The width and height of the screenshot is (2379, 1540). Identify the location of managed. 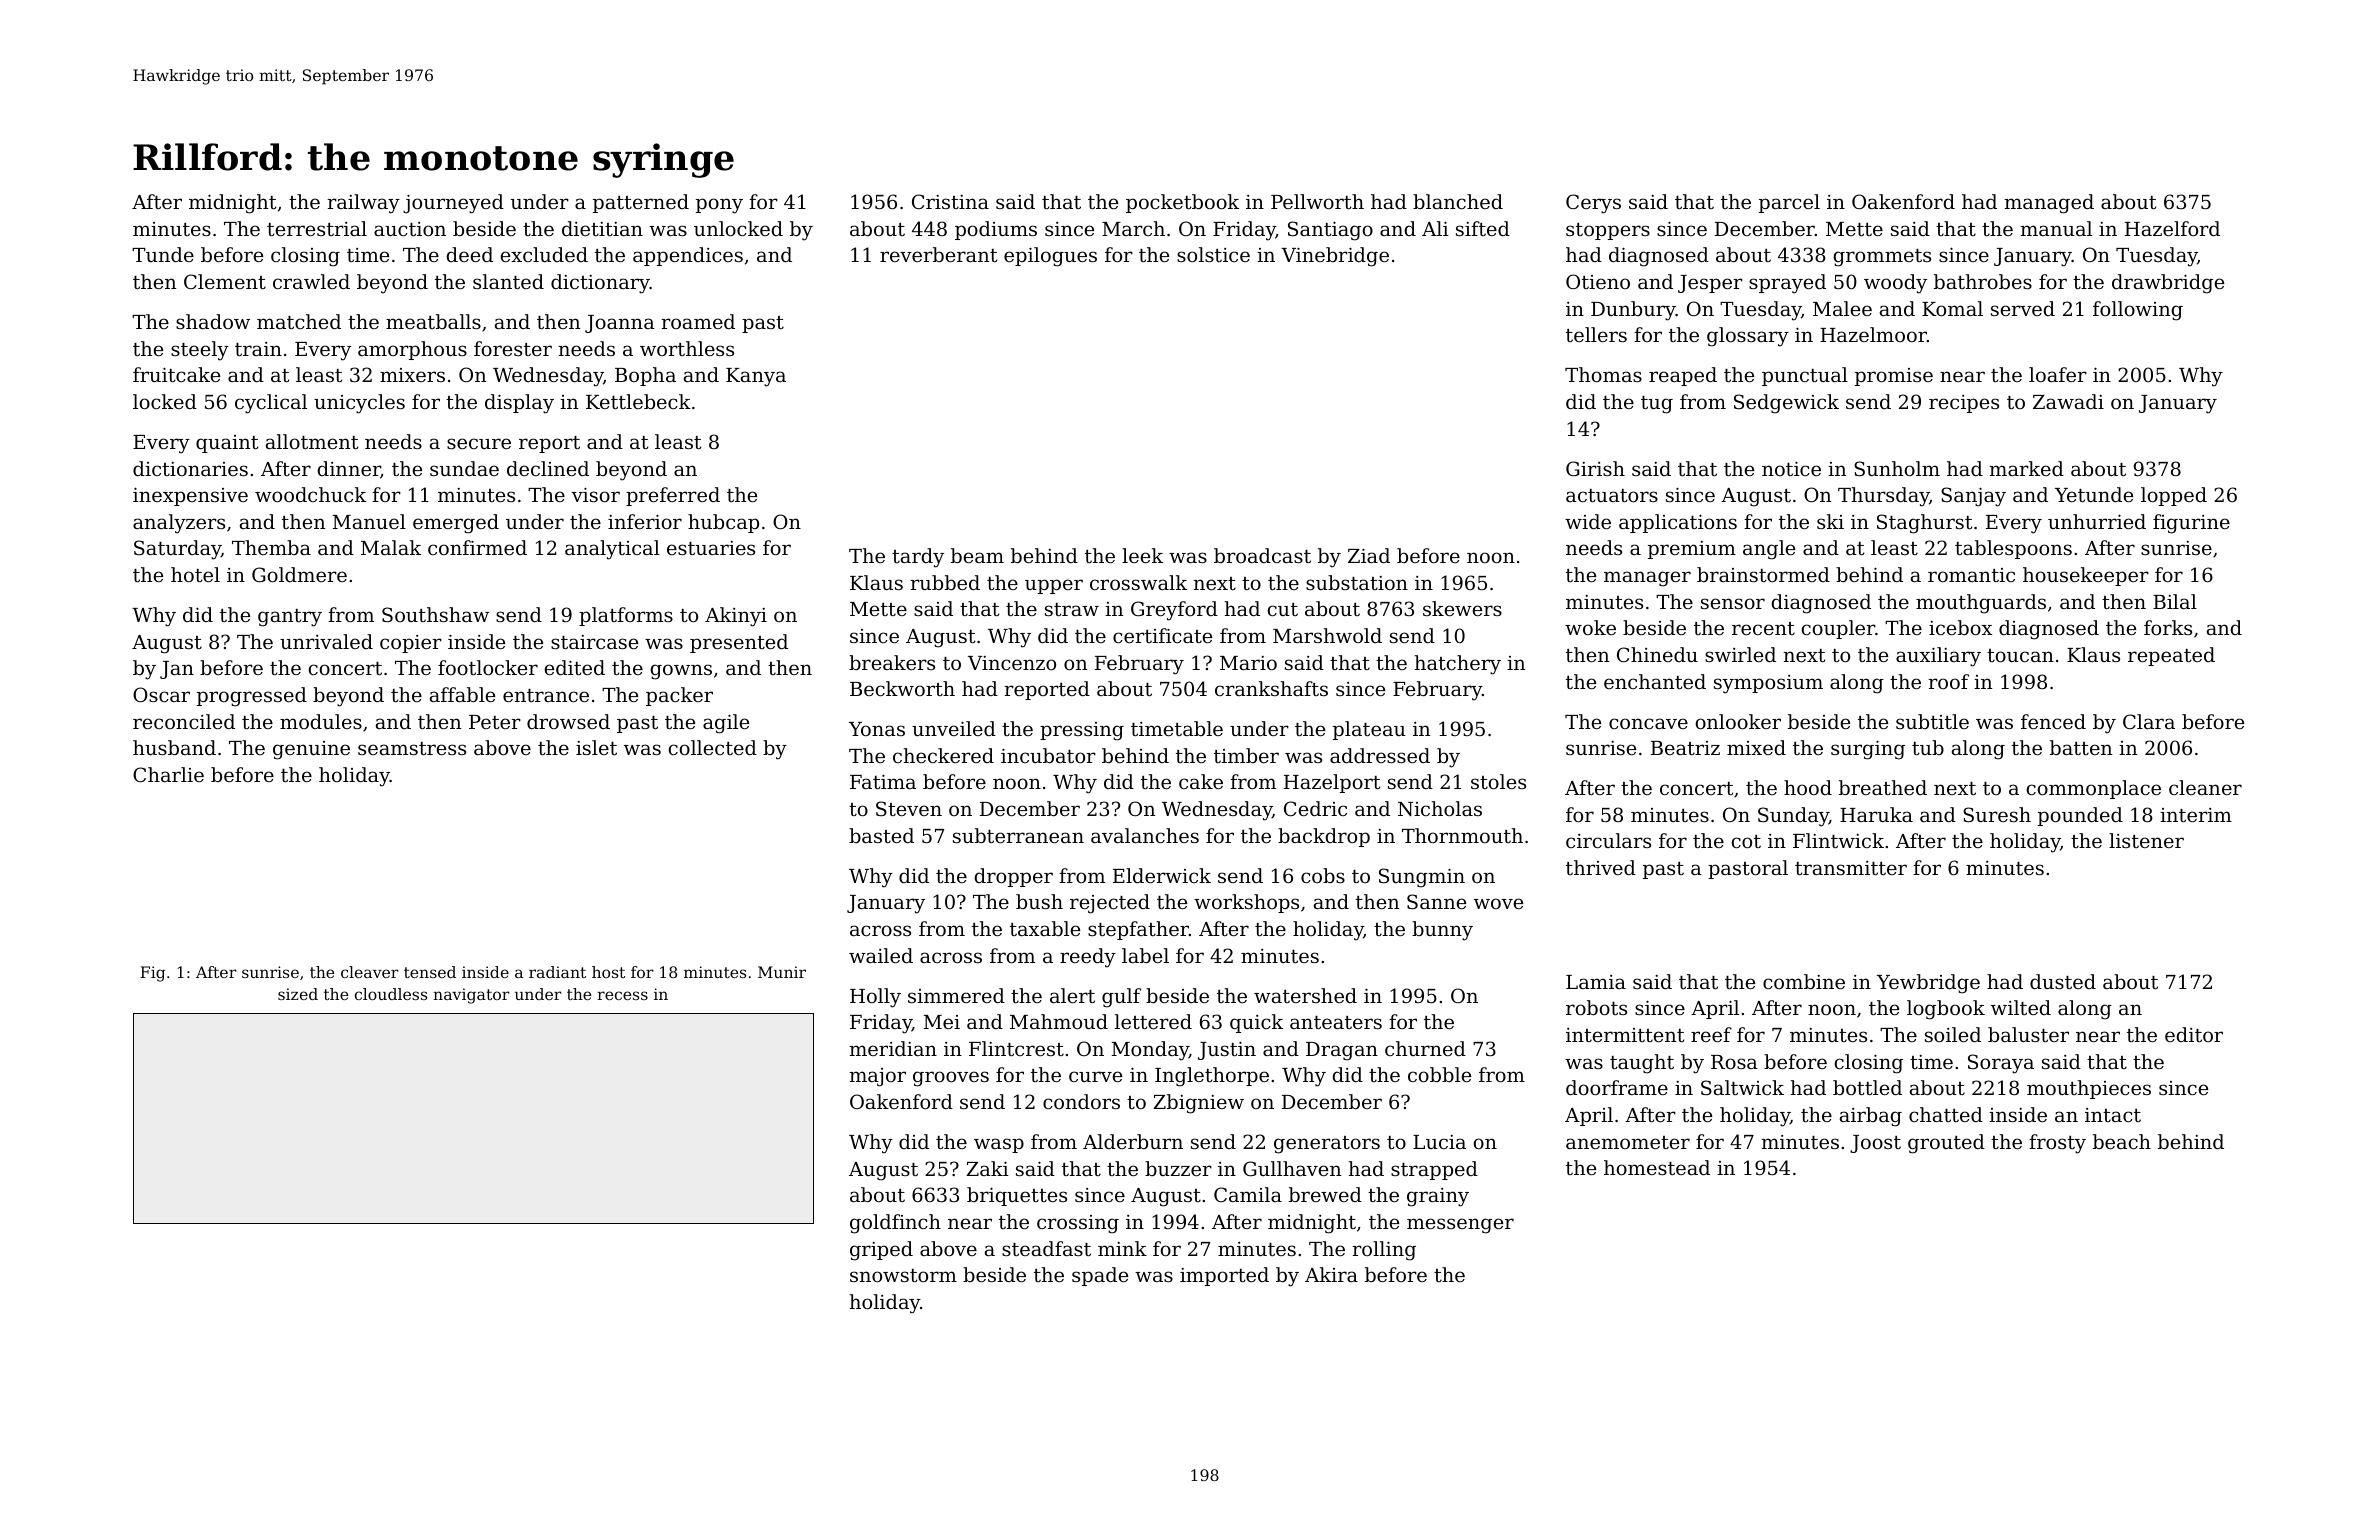
(2049, 204).
